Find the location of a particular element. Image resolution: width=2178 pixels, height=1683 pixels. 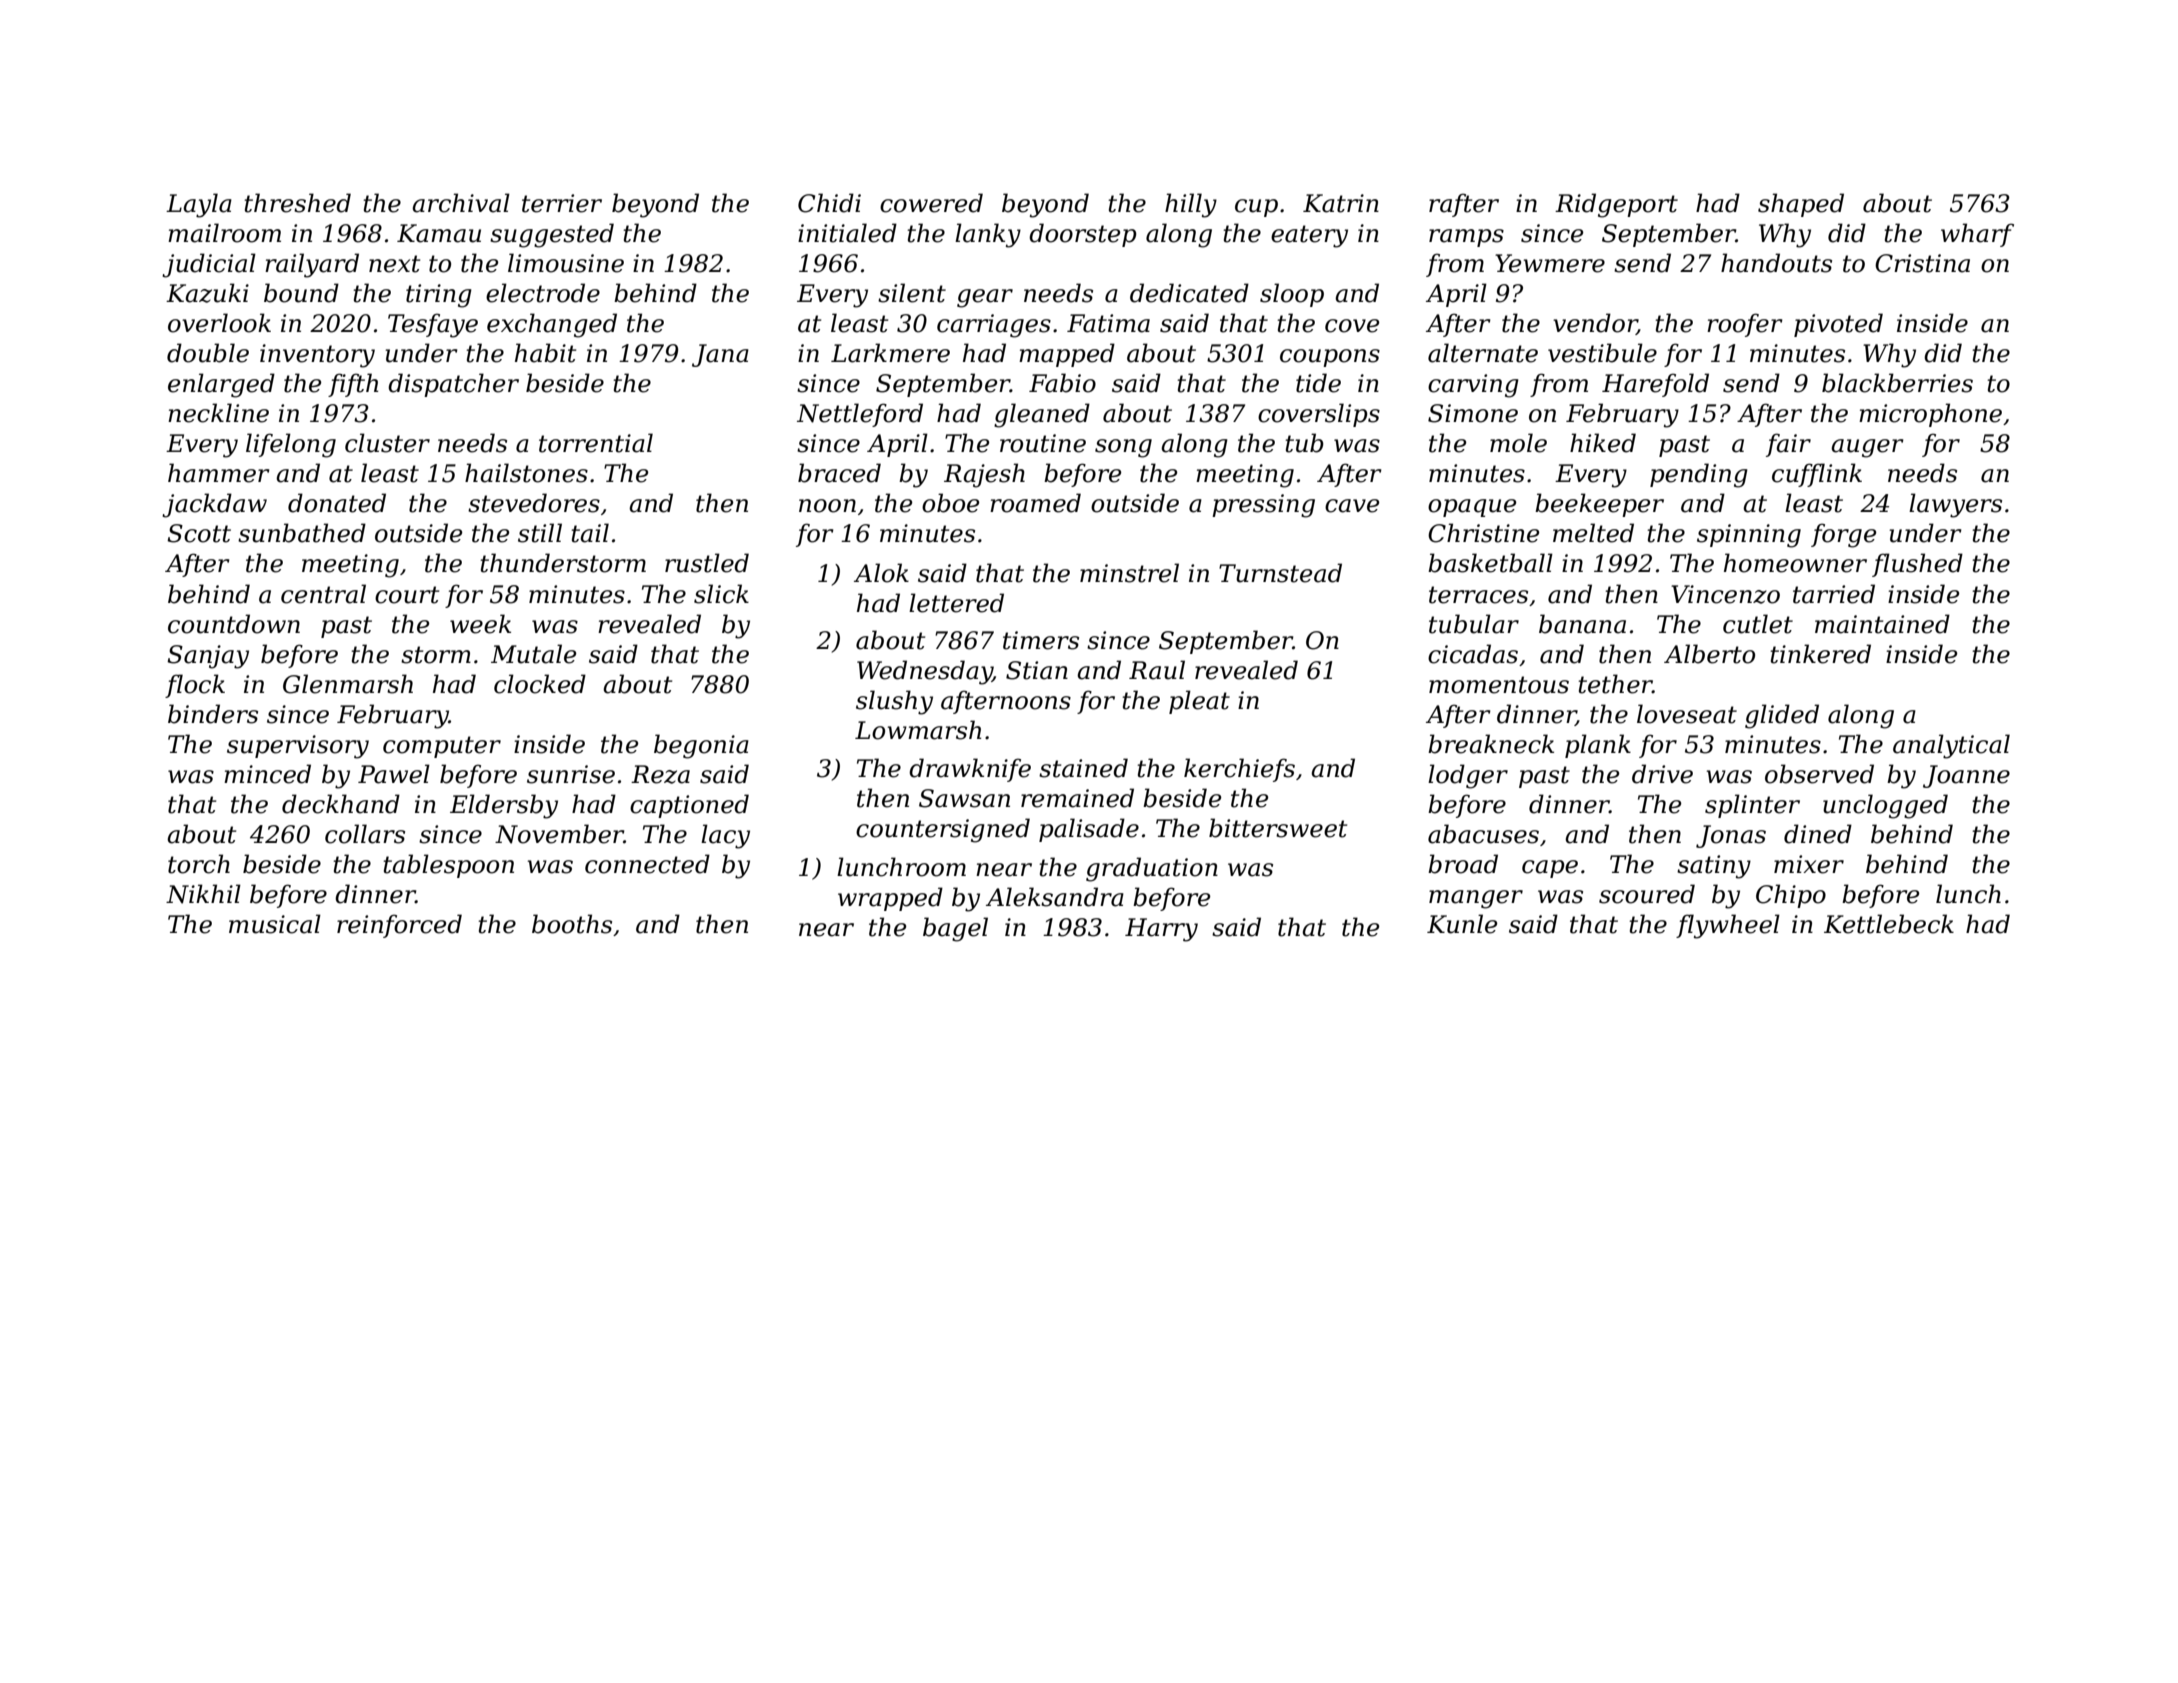

computer is located at coordinates (442, 747).
